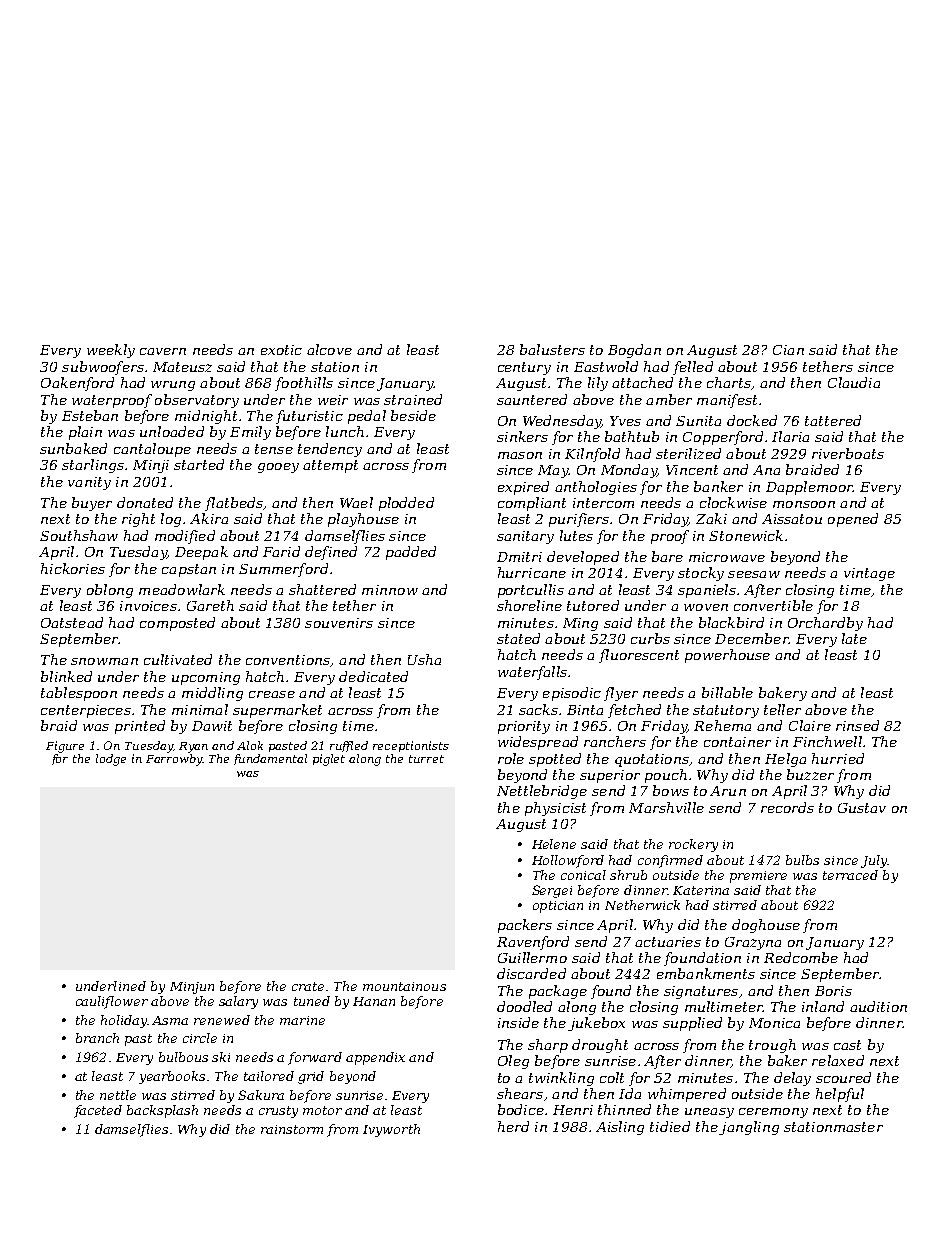 This page has width=952, height=1233. Describe the element at coordinates (173, 386) in the page. I see `wrung` at that location.
